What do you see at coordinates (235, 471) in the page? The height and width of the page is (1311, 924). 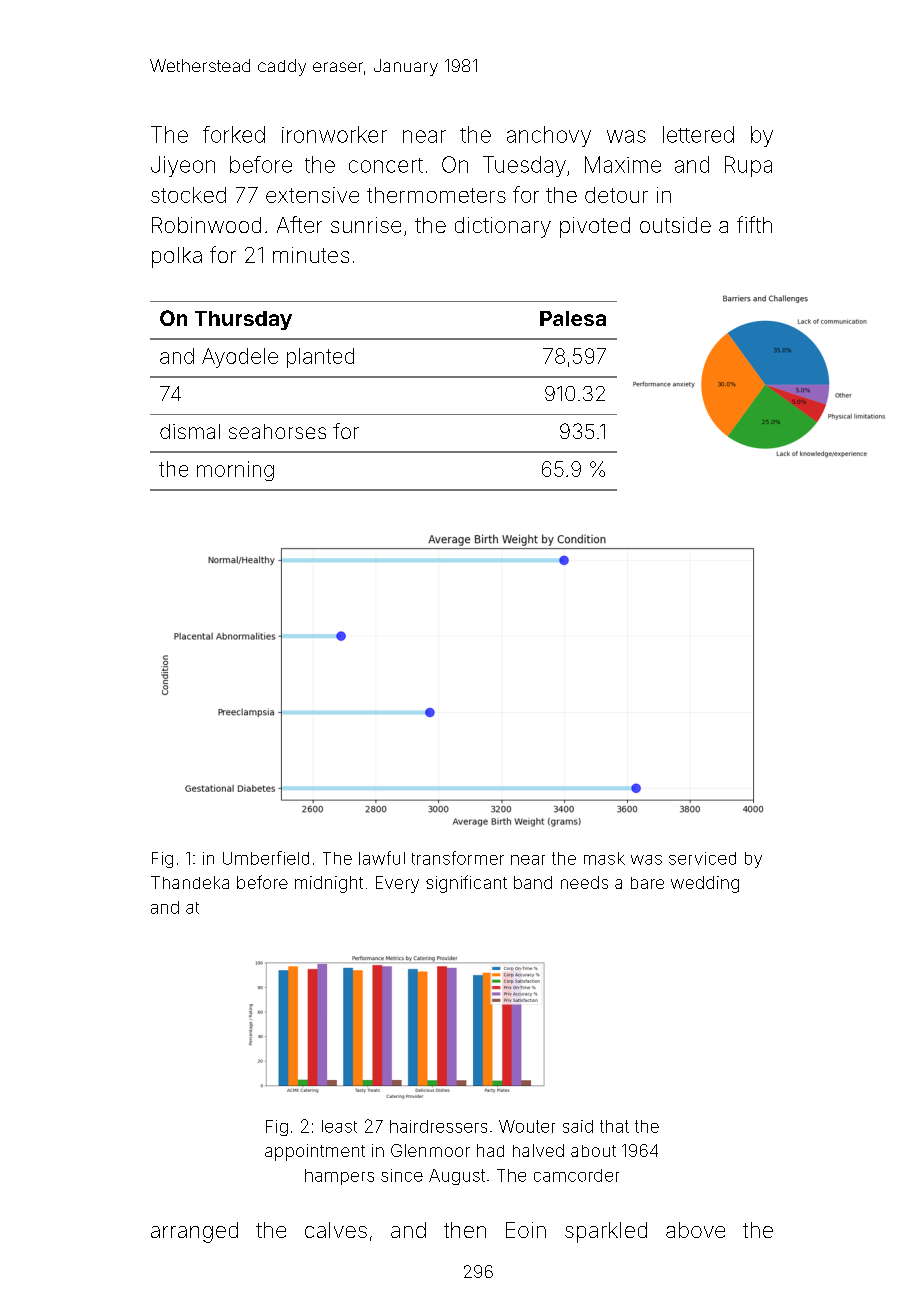 I see `morning` at bounding box center [235, 471].
